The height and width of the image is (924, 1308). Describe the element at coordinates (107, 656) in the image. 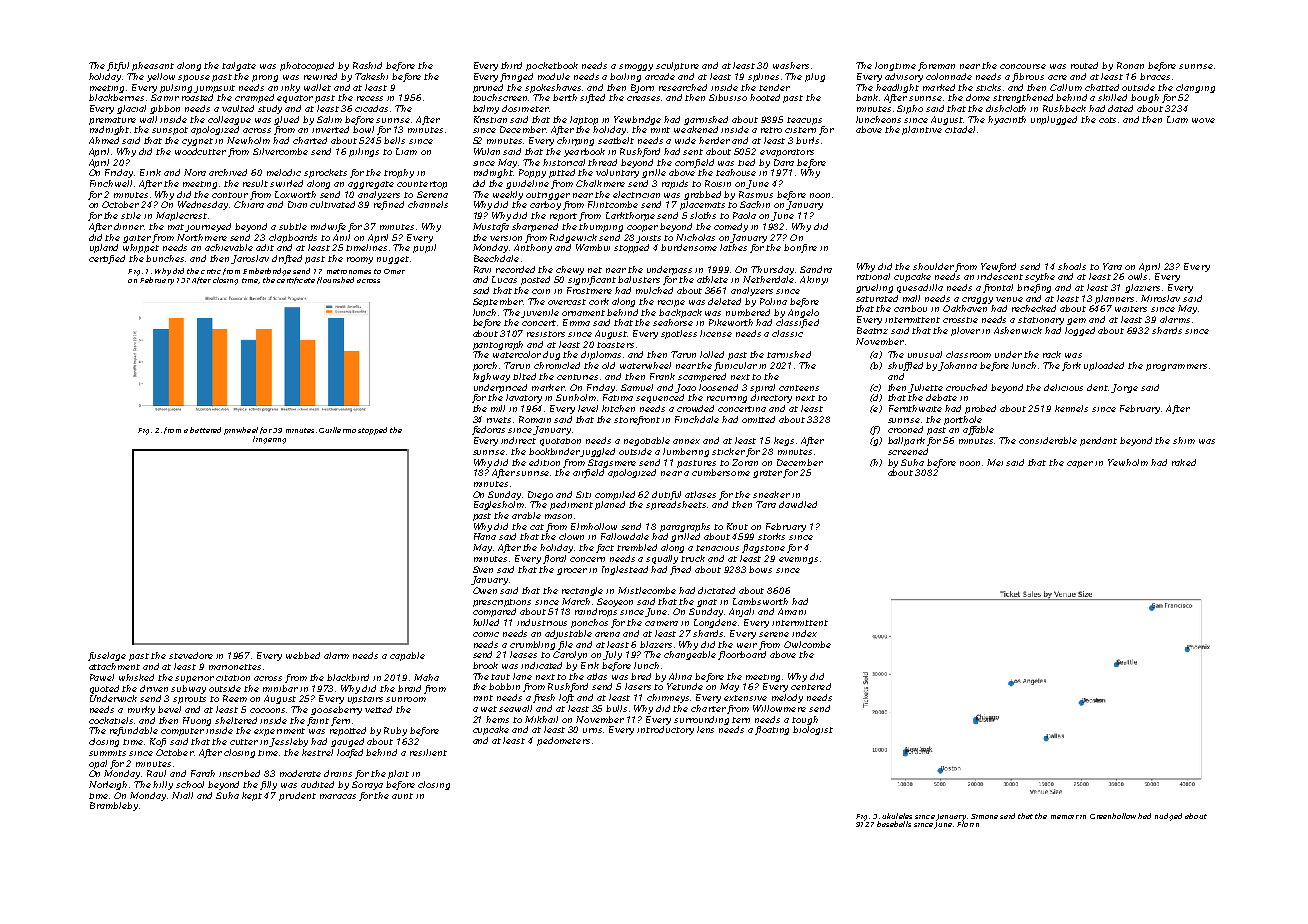

I see `fuselage` at that location.
